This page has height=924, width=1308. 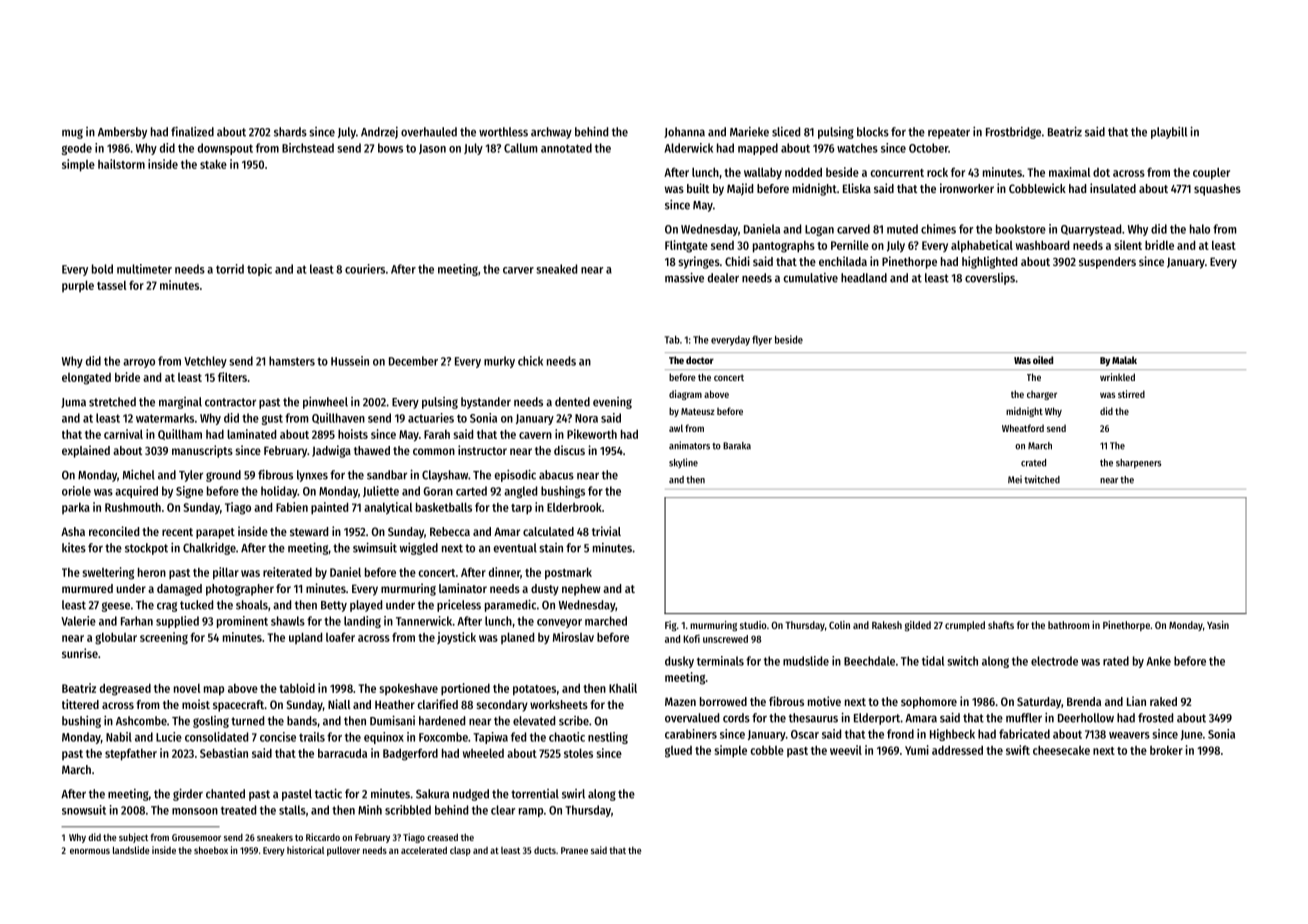 What do you see at coordinates (1069, 172) in the page?
I see `maximal` at bounding box center [1069, 172].
